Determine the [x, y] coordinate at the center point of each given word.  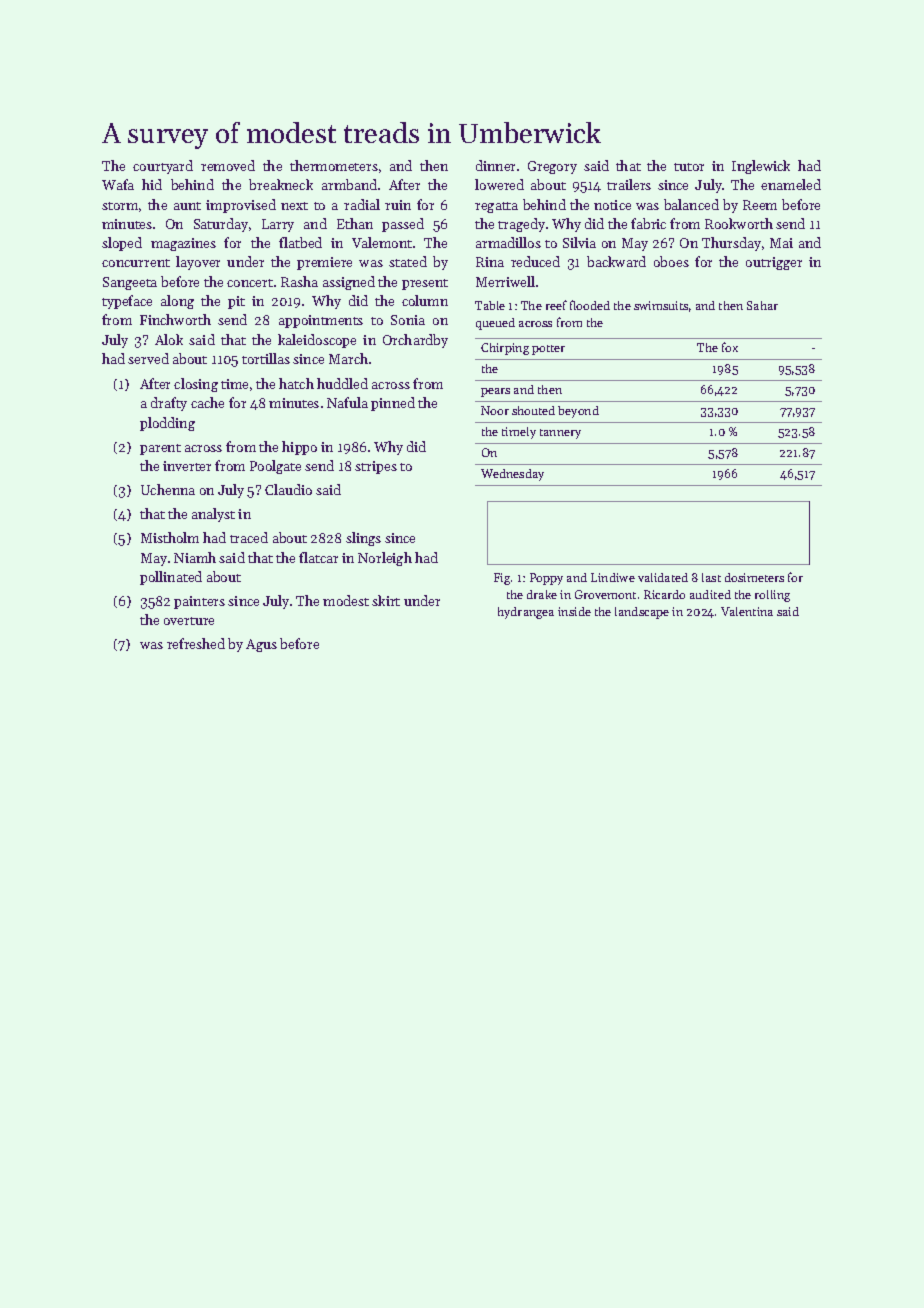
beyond [578, 412]
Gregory [552, 167]
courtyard [163, 167]
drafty [169, 404]
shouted [533, 410]
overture [189, 621]
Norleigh [385, 559]
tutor [689, 167]
